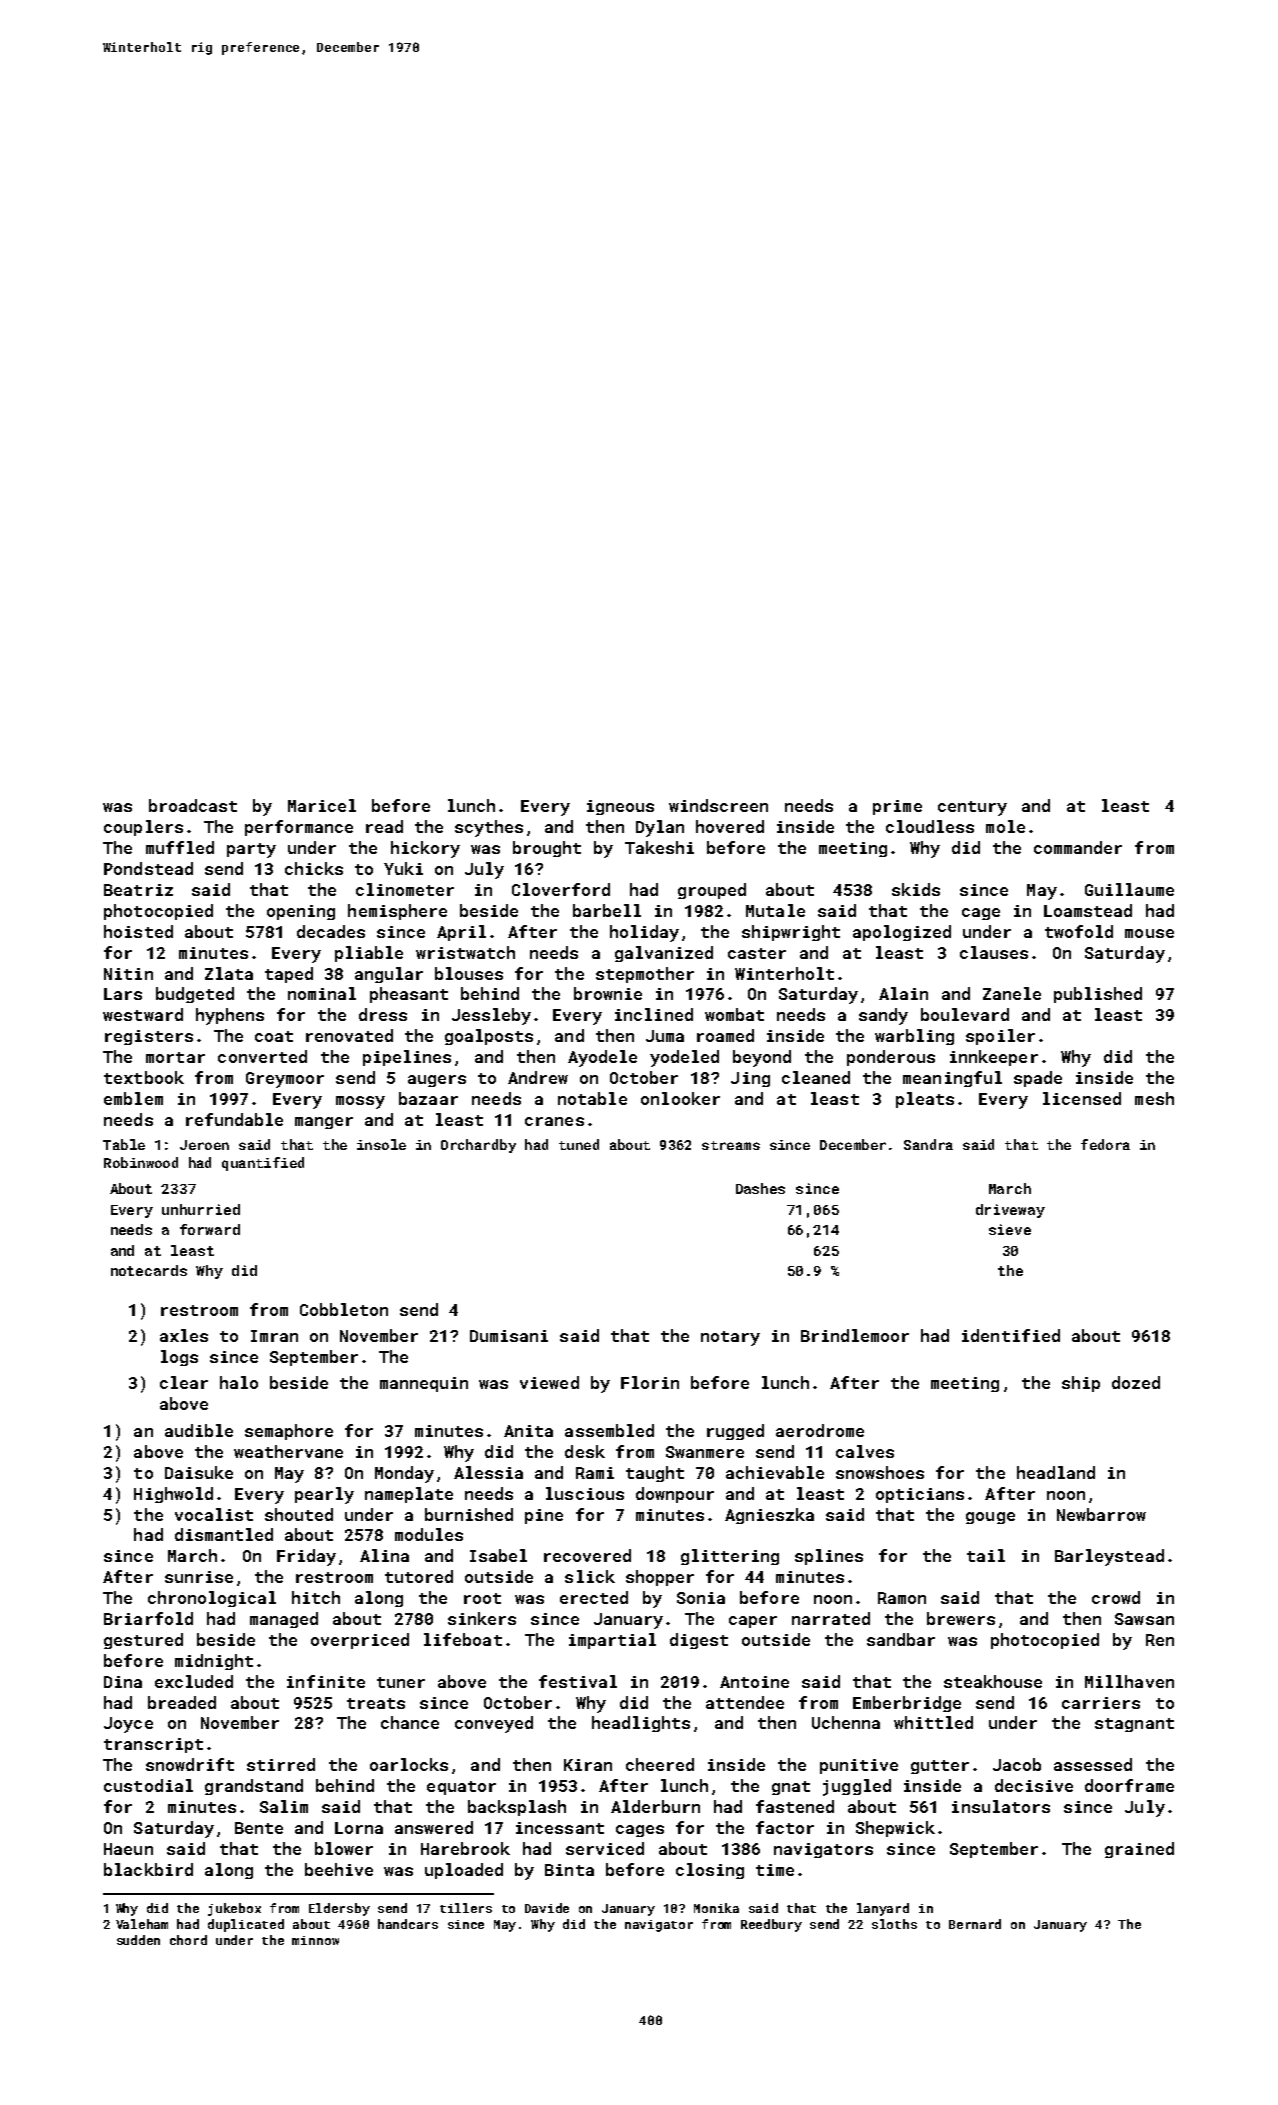 Image resolution: width=1278 pixels, height=2105 pixels. What do you see at coordinates (322, 805) in the document?
I see `Maricel` at bounding box center [322, 805].
